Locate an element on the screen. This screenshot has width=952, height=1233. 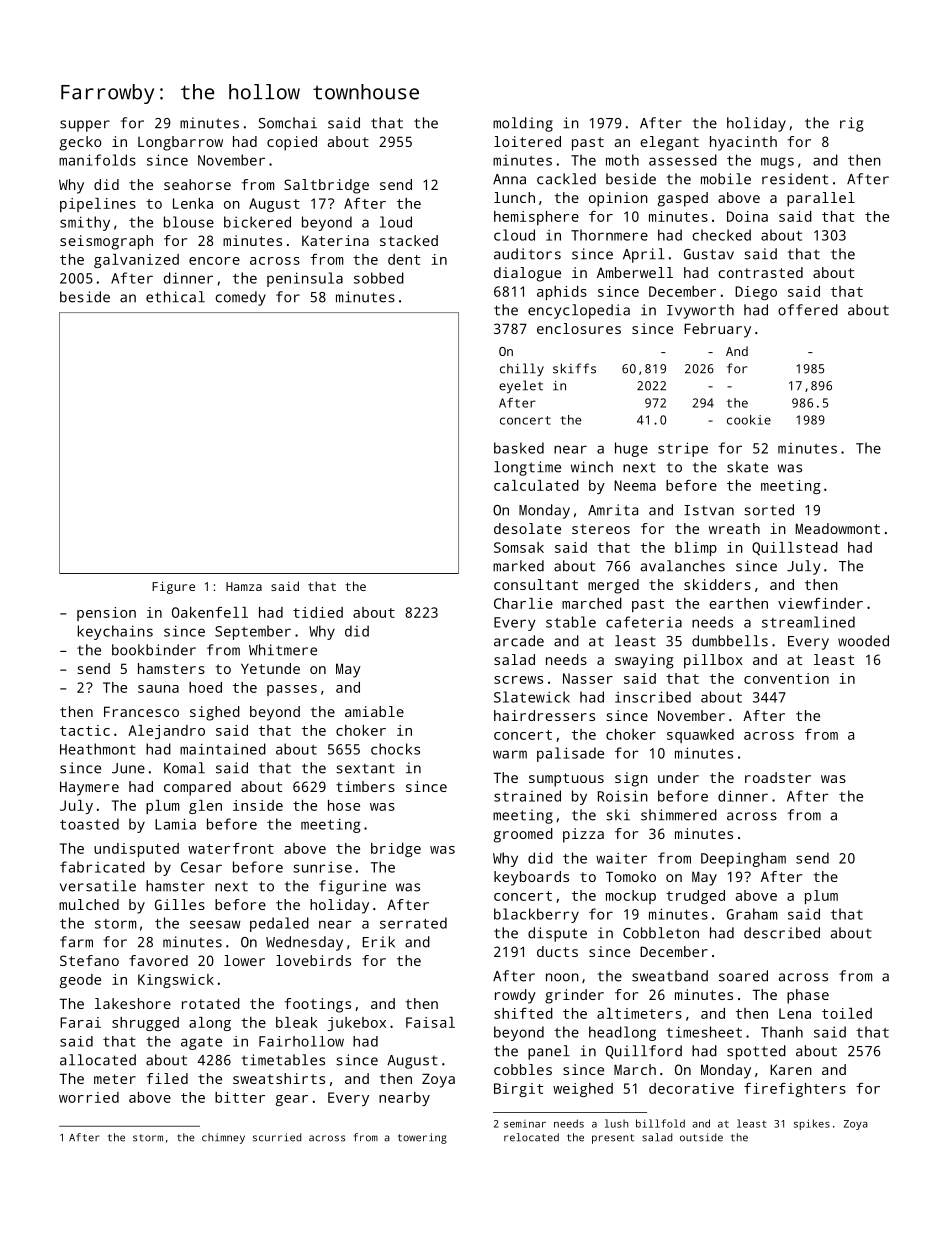
rig is located at coordinates (851, 124).
